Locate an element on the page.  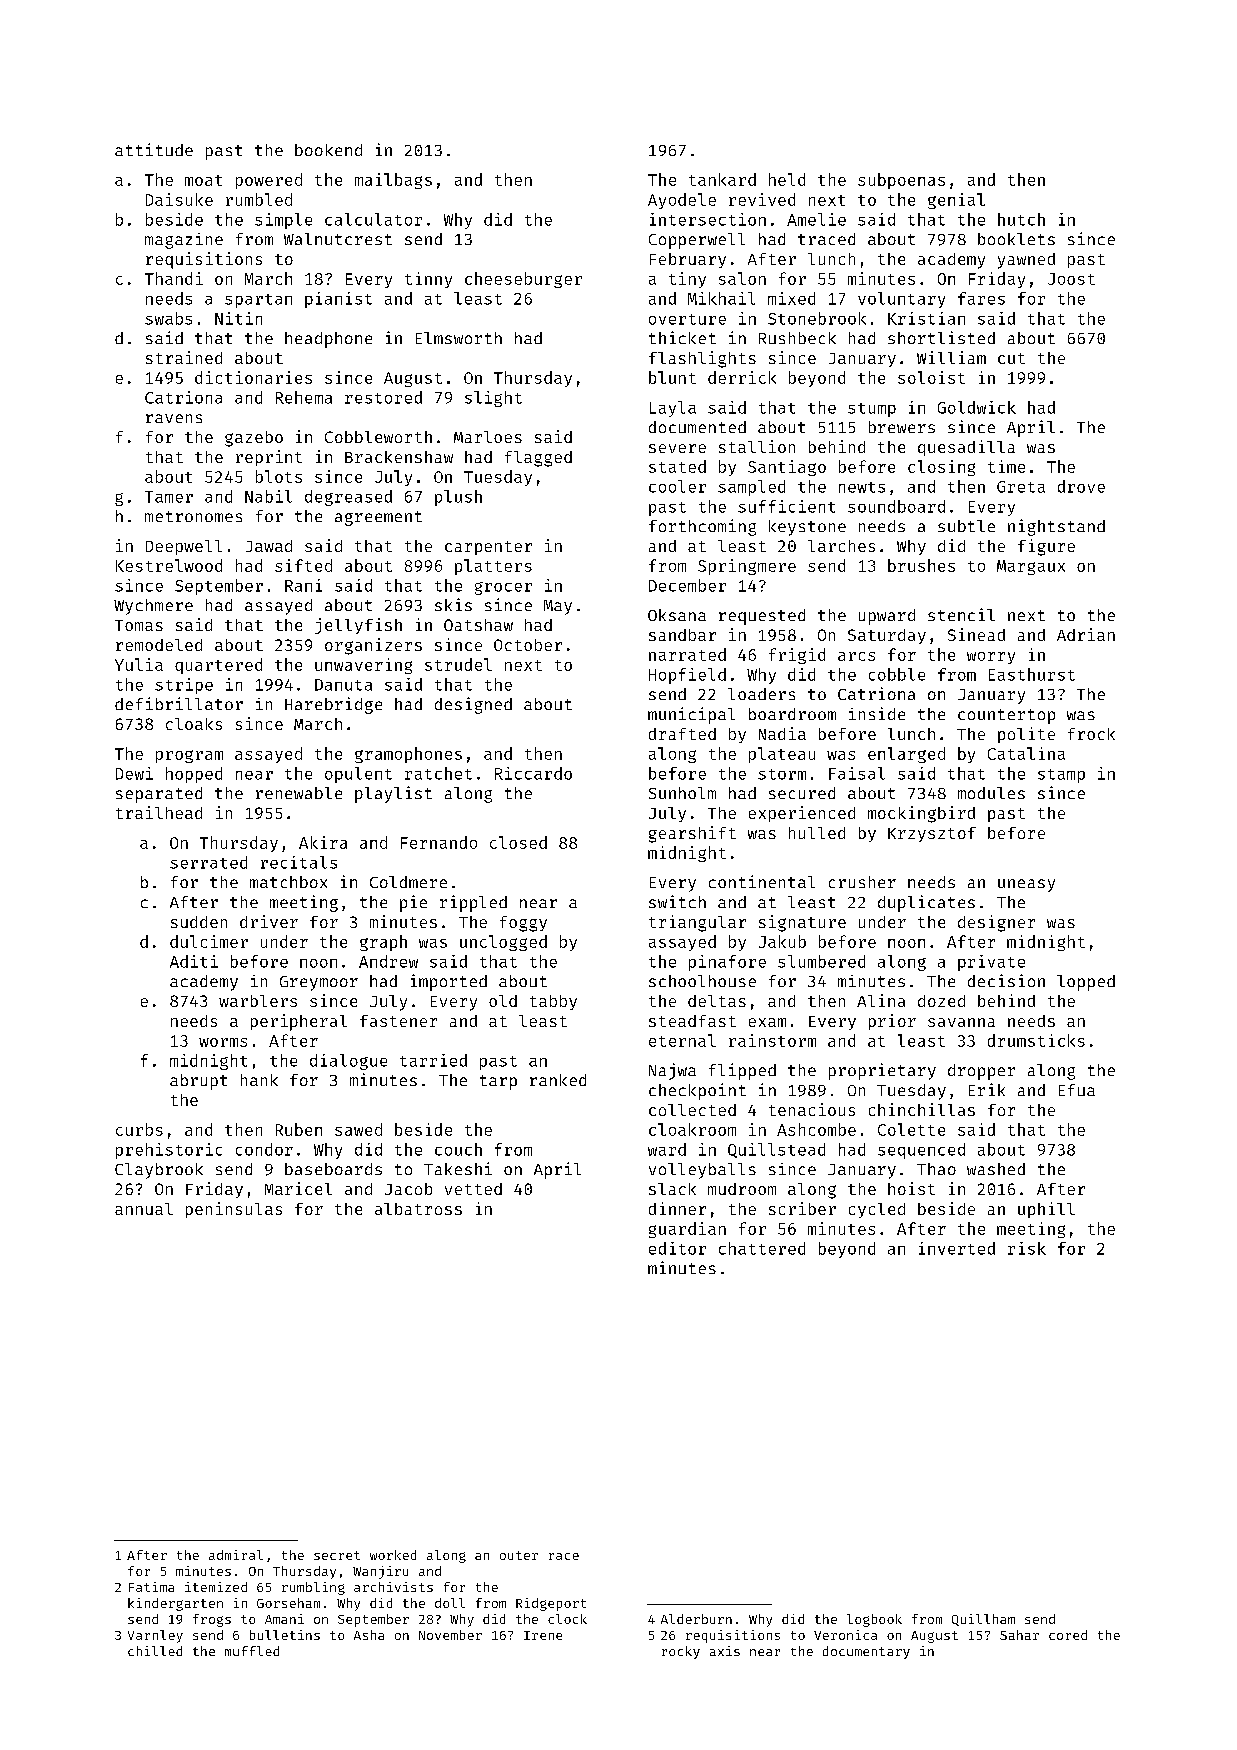
subpoenas is located at coordinates (901, 181).
